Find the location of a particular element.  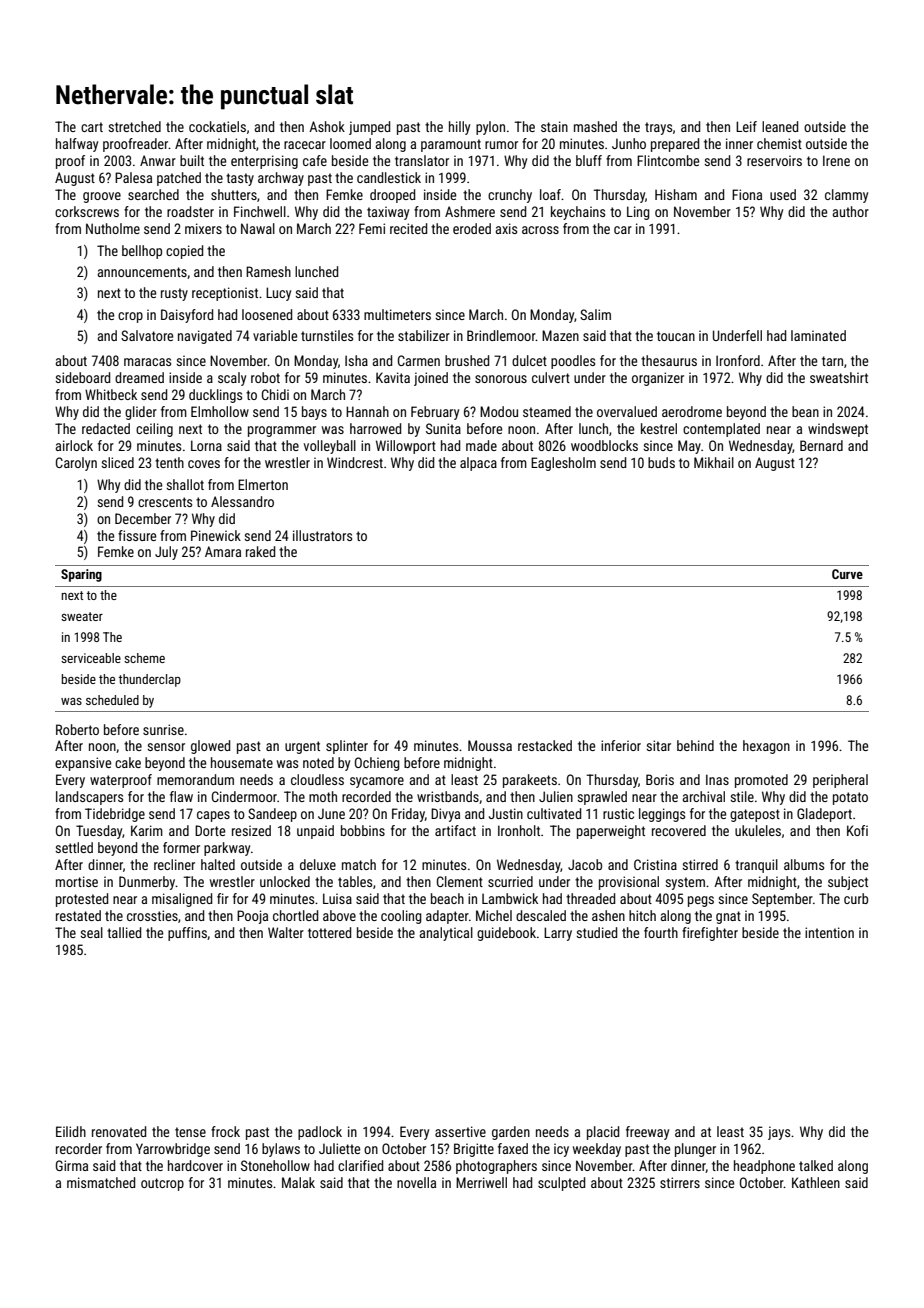

mashed is located at coordinates (595, 126).
